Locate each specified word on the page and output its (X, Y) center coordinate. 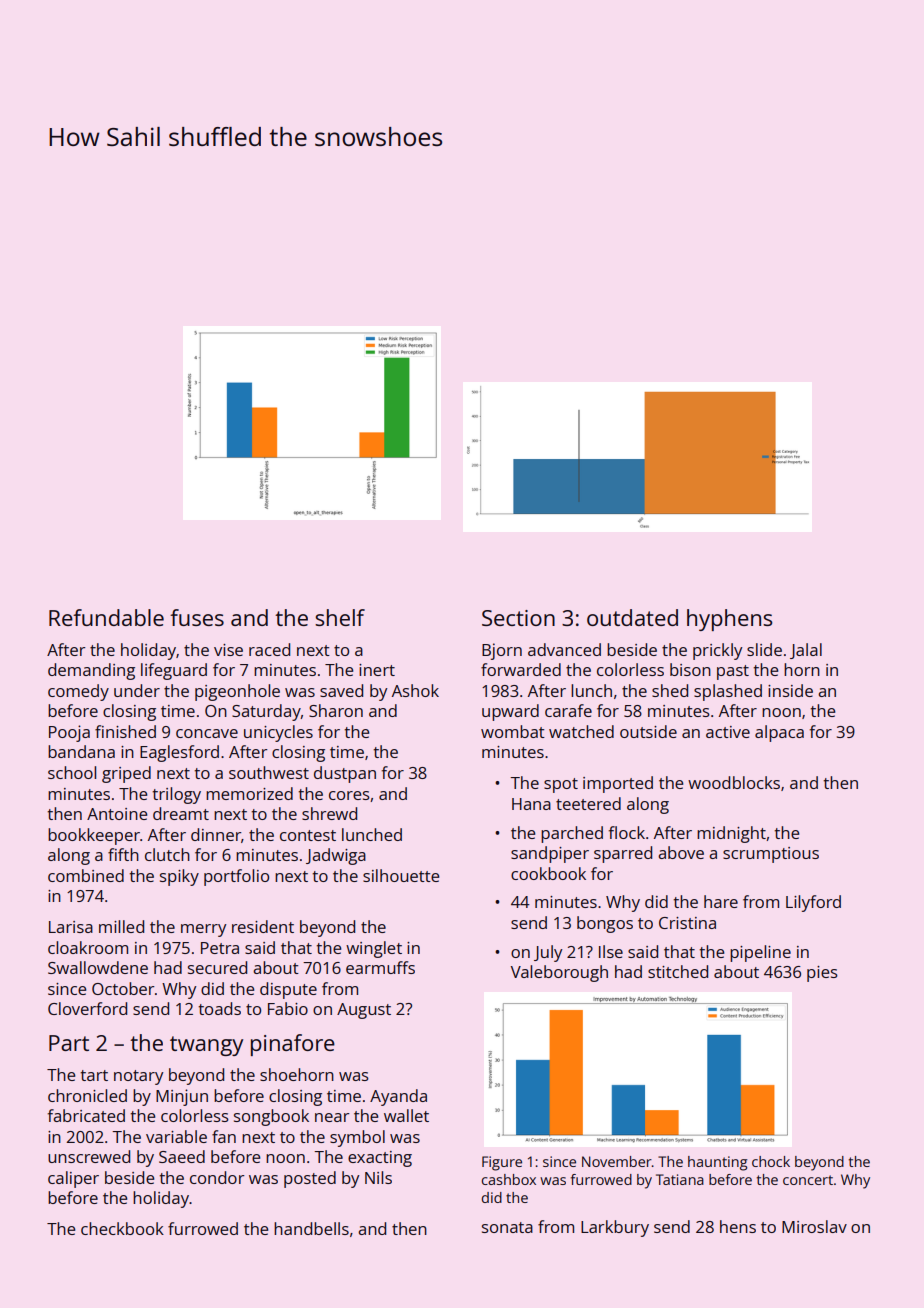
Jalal (806, 651)
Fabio (288, 1008)
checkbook (122, 1228)
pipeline (760, 953)
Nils (378, 1177)
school (72, 772)
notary (139, 1077)
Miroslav (814, 1226)
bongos (605, 924)
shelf (340, 617)
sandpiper (550, 854)
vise (228, 650)
